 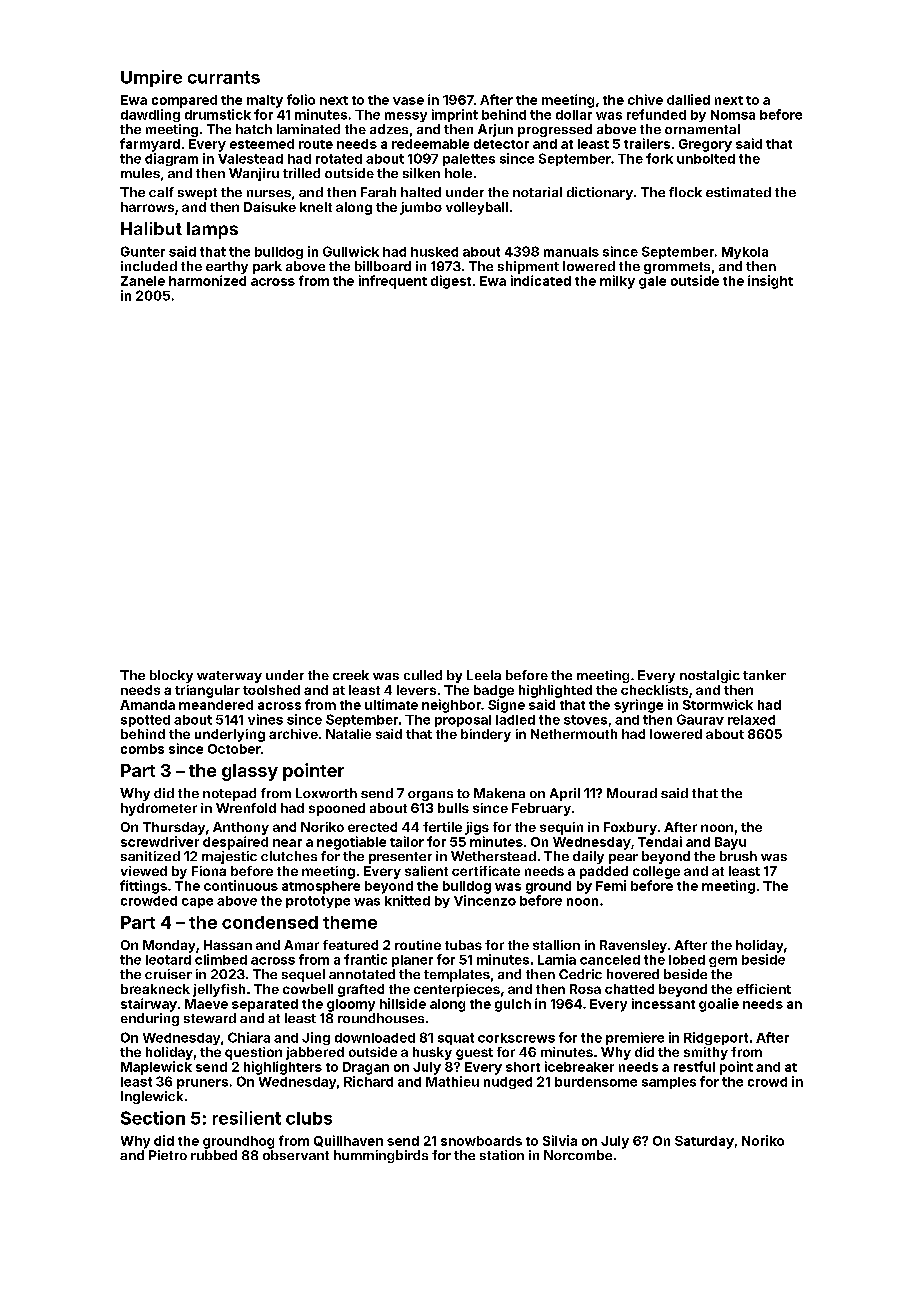 I want to click on sanitized, so click(x=150, y=856).
